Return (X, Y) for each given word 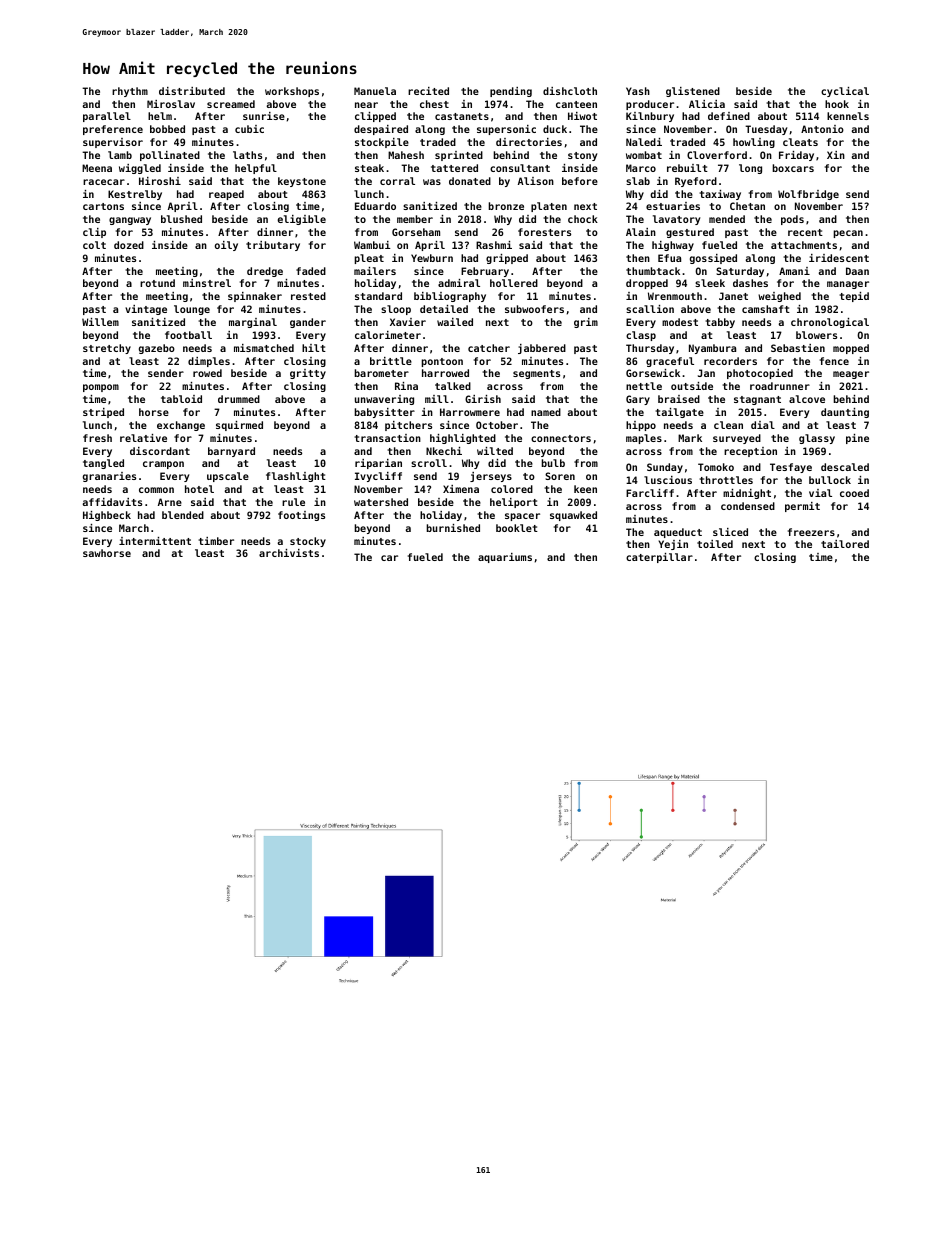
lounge (192, 310)
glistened (693, 92)
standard (378, 296)
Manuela (375, 91)
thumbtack (653, 271)
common (156, 490)
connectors (561, 438)
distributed (192, 91)
